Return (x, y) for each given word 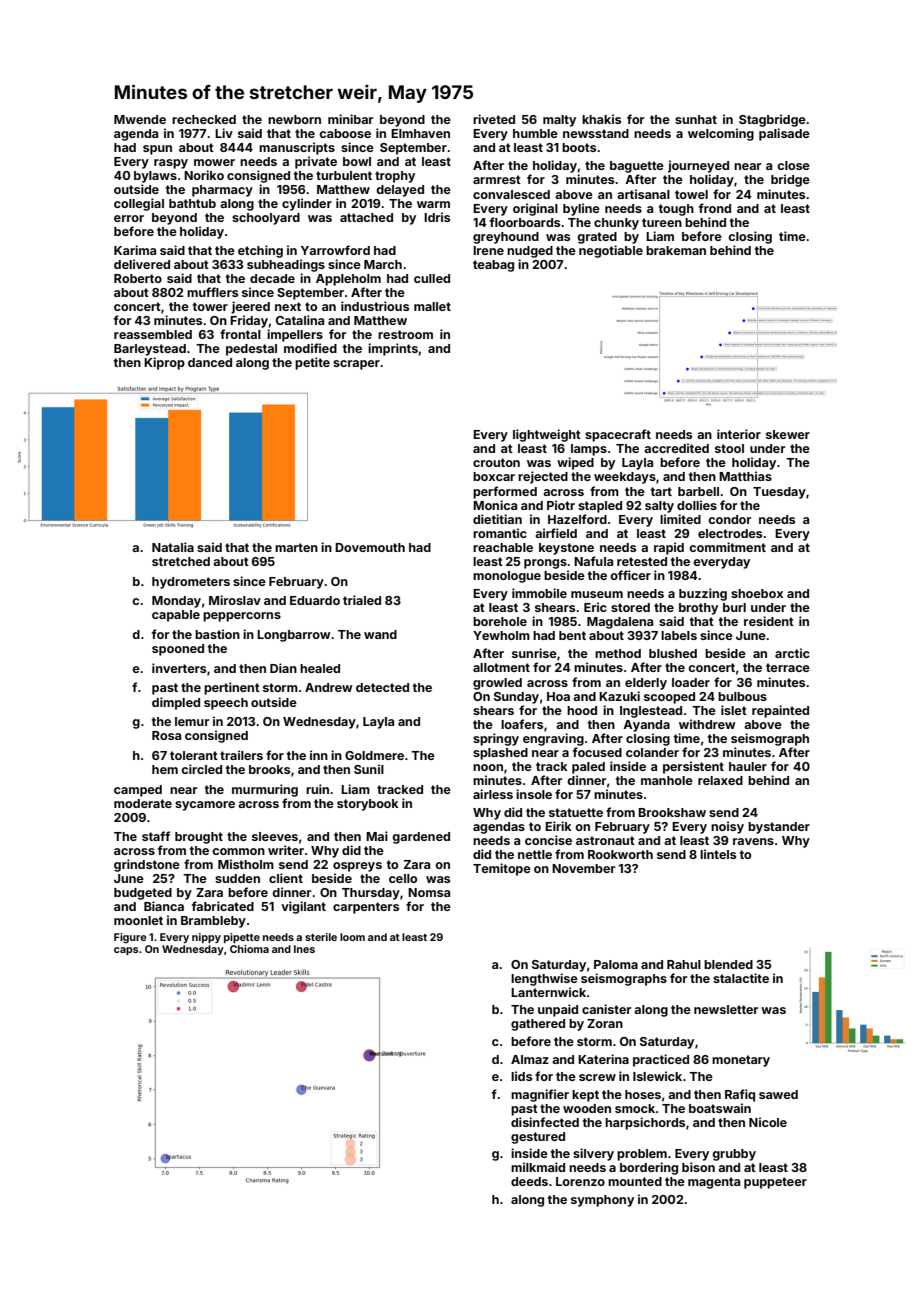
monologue (507, 577)
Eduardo (315, 600)
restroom (405, 334)
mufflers (212, 292)
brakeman (676, 250)
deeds (529, 1181)
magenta (714, 1183)
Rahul (684, 964)
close (793, 165)
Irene (488, 250)
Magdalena (620, 623)
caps (126, 951)
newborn (294, 119)
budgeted (143, 894)
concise (548, 840)
